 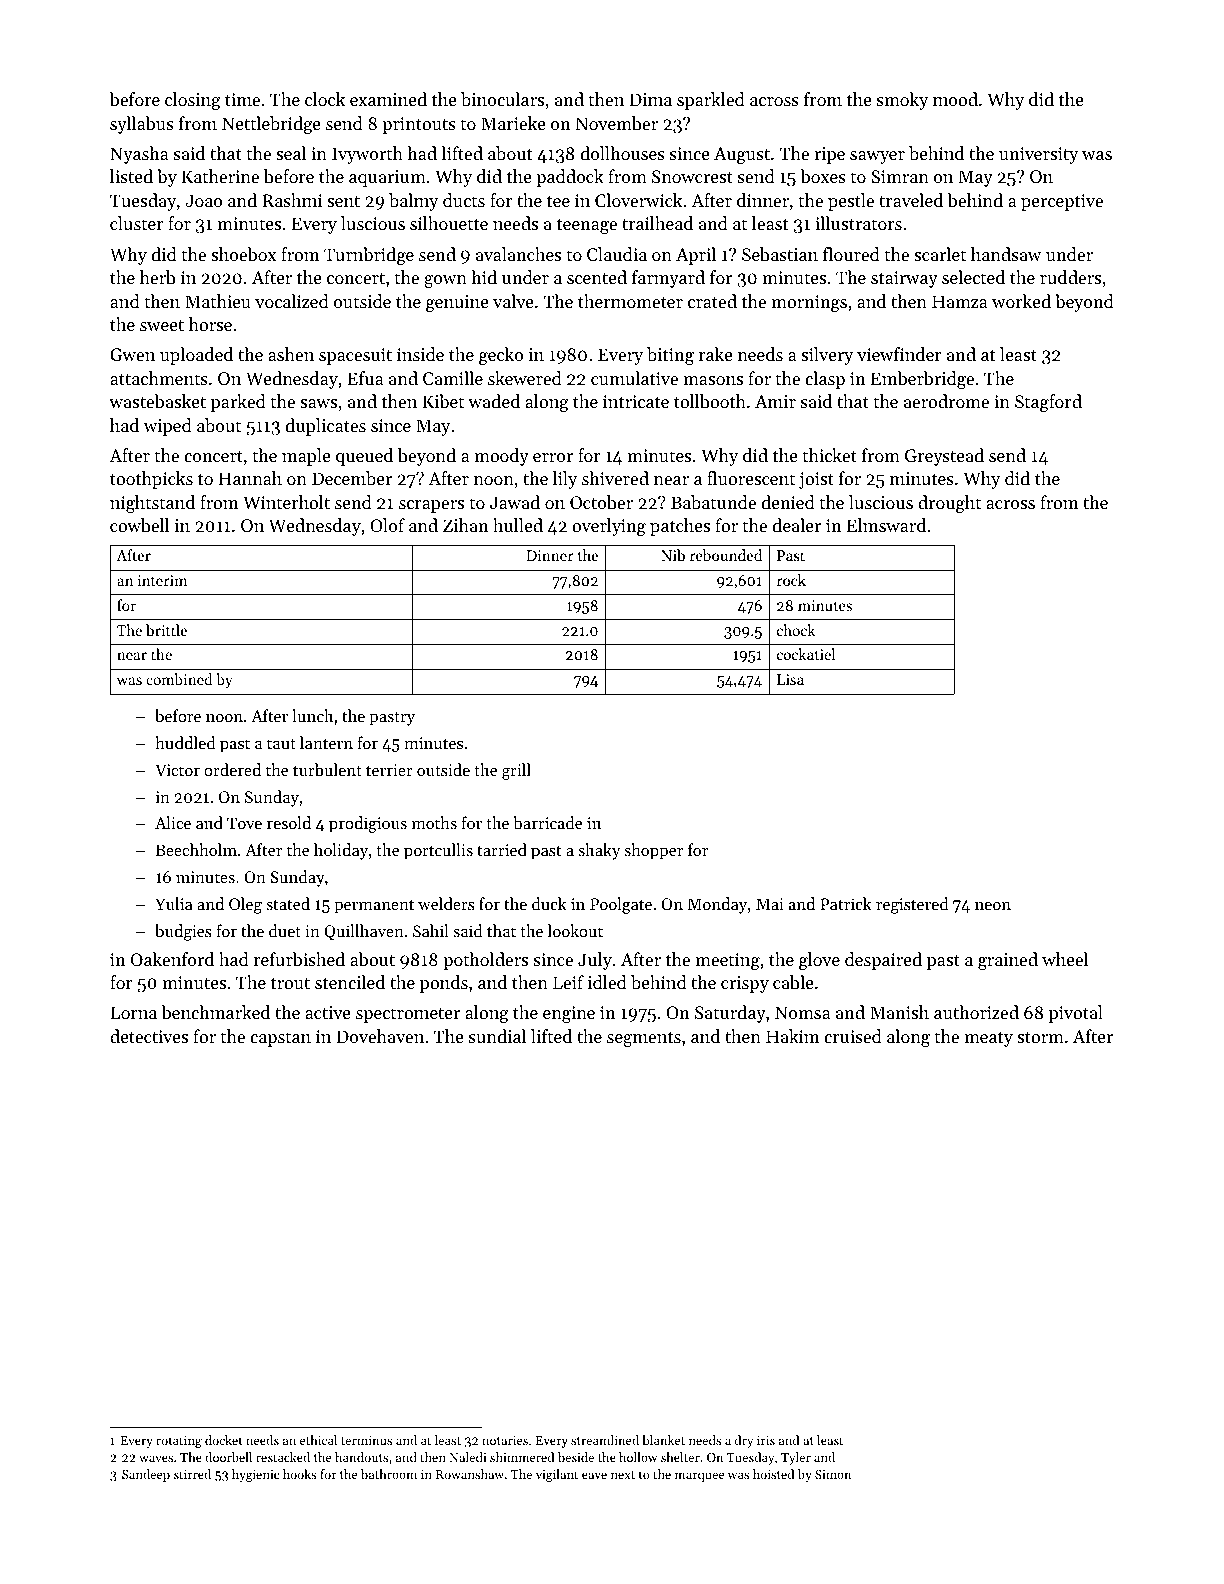 I want to click on stirred, so click(x=192, y=1474).
